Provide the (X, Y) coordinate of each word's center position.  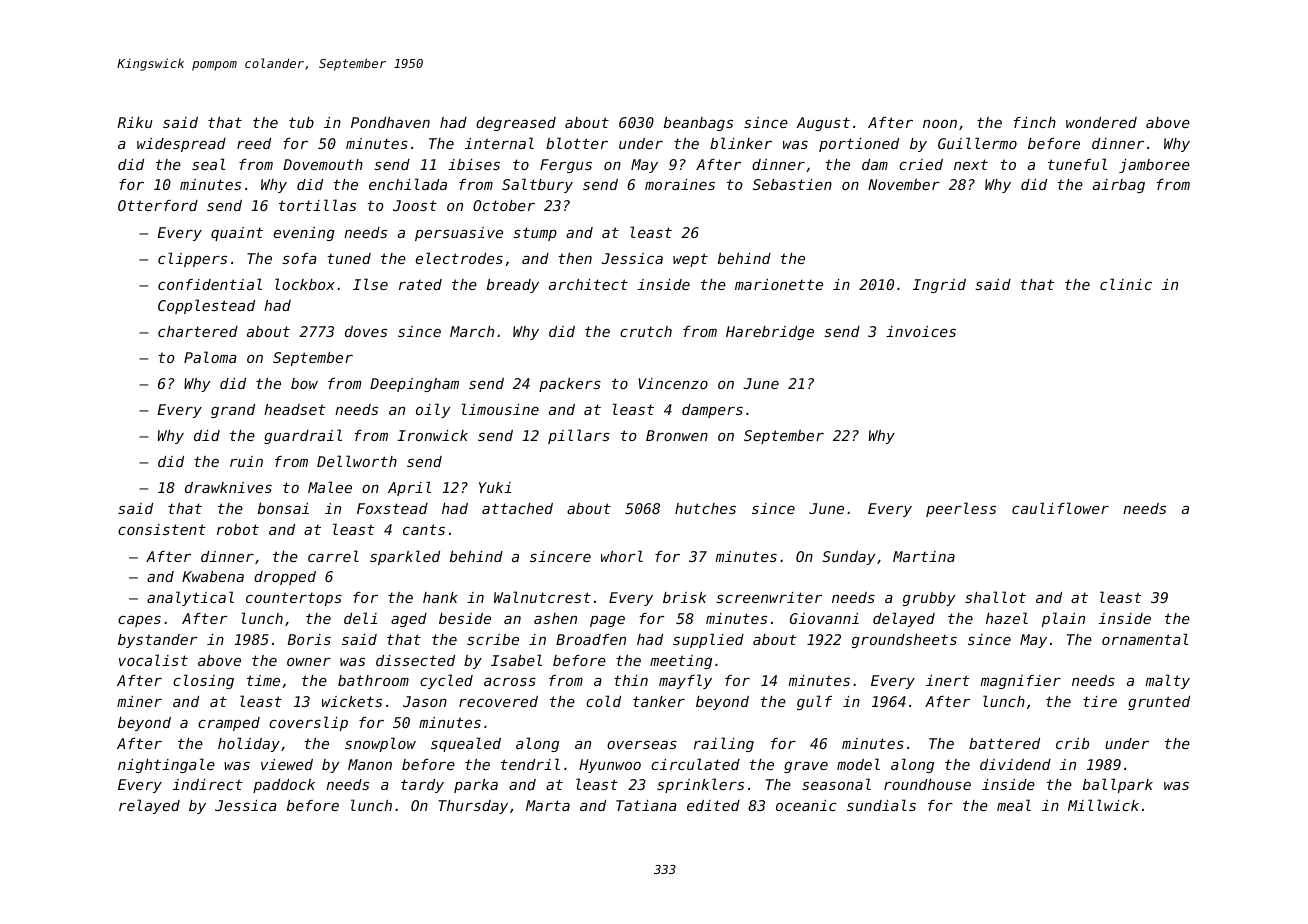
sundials (881, 805)
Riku (135, 122)
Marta (548, 805)
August (823, 124)
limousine (500, 409)
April (409, 488)
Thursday (473, 807)
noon (940, 124)
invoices (921, 331)
